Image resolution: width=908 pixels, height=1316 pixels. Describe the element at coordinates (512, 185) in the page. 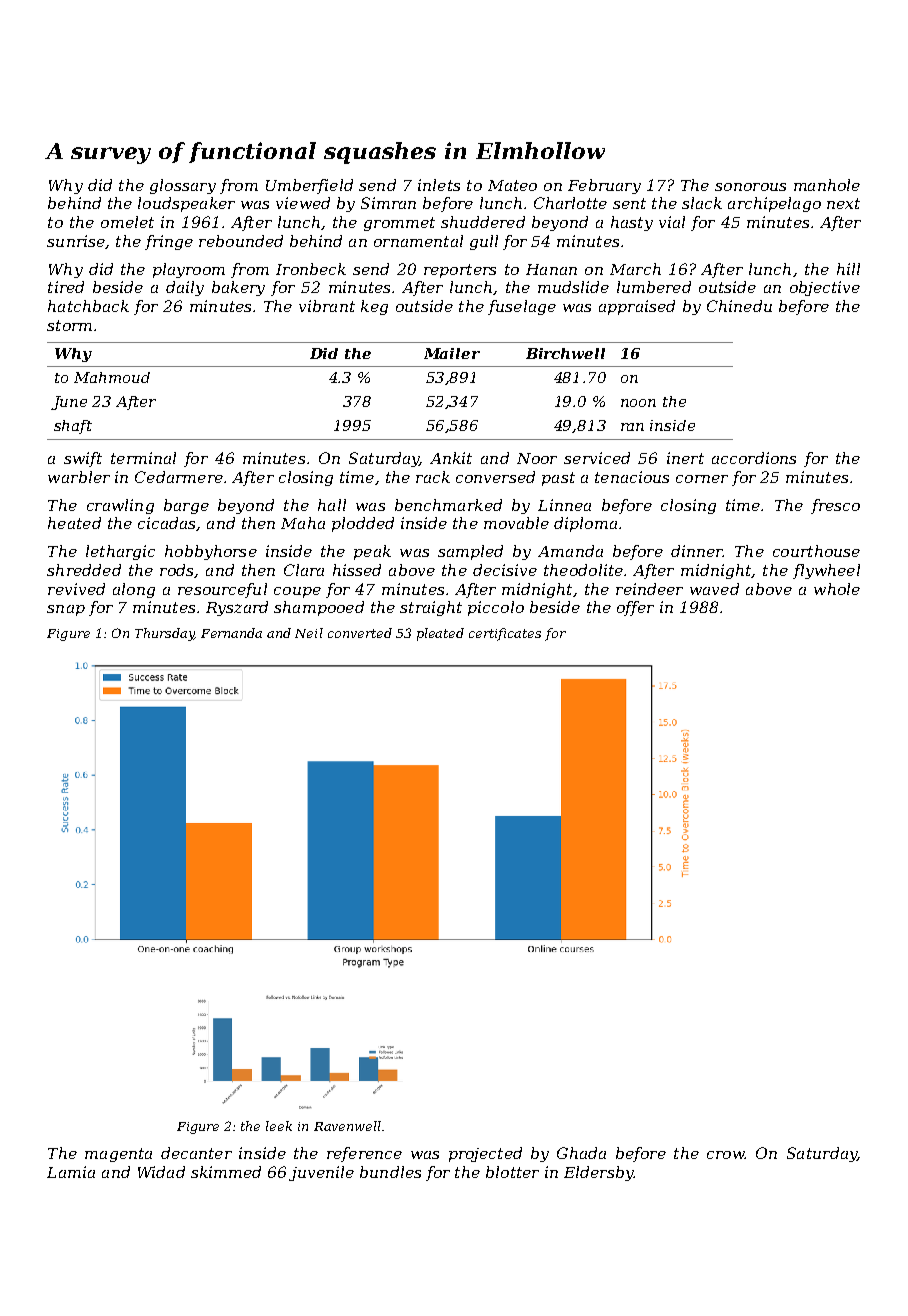

I see `Mateo` at that location.
